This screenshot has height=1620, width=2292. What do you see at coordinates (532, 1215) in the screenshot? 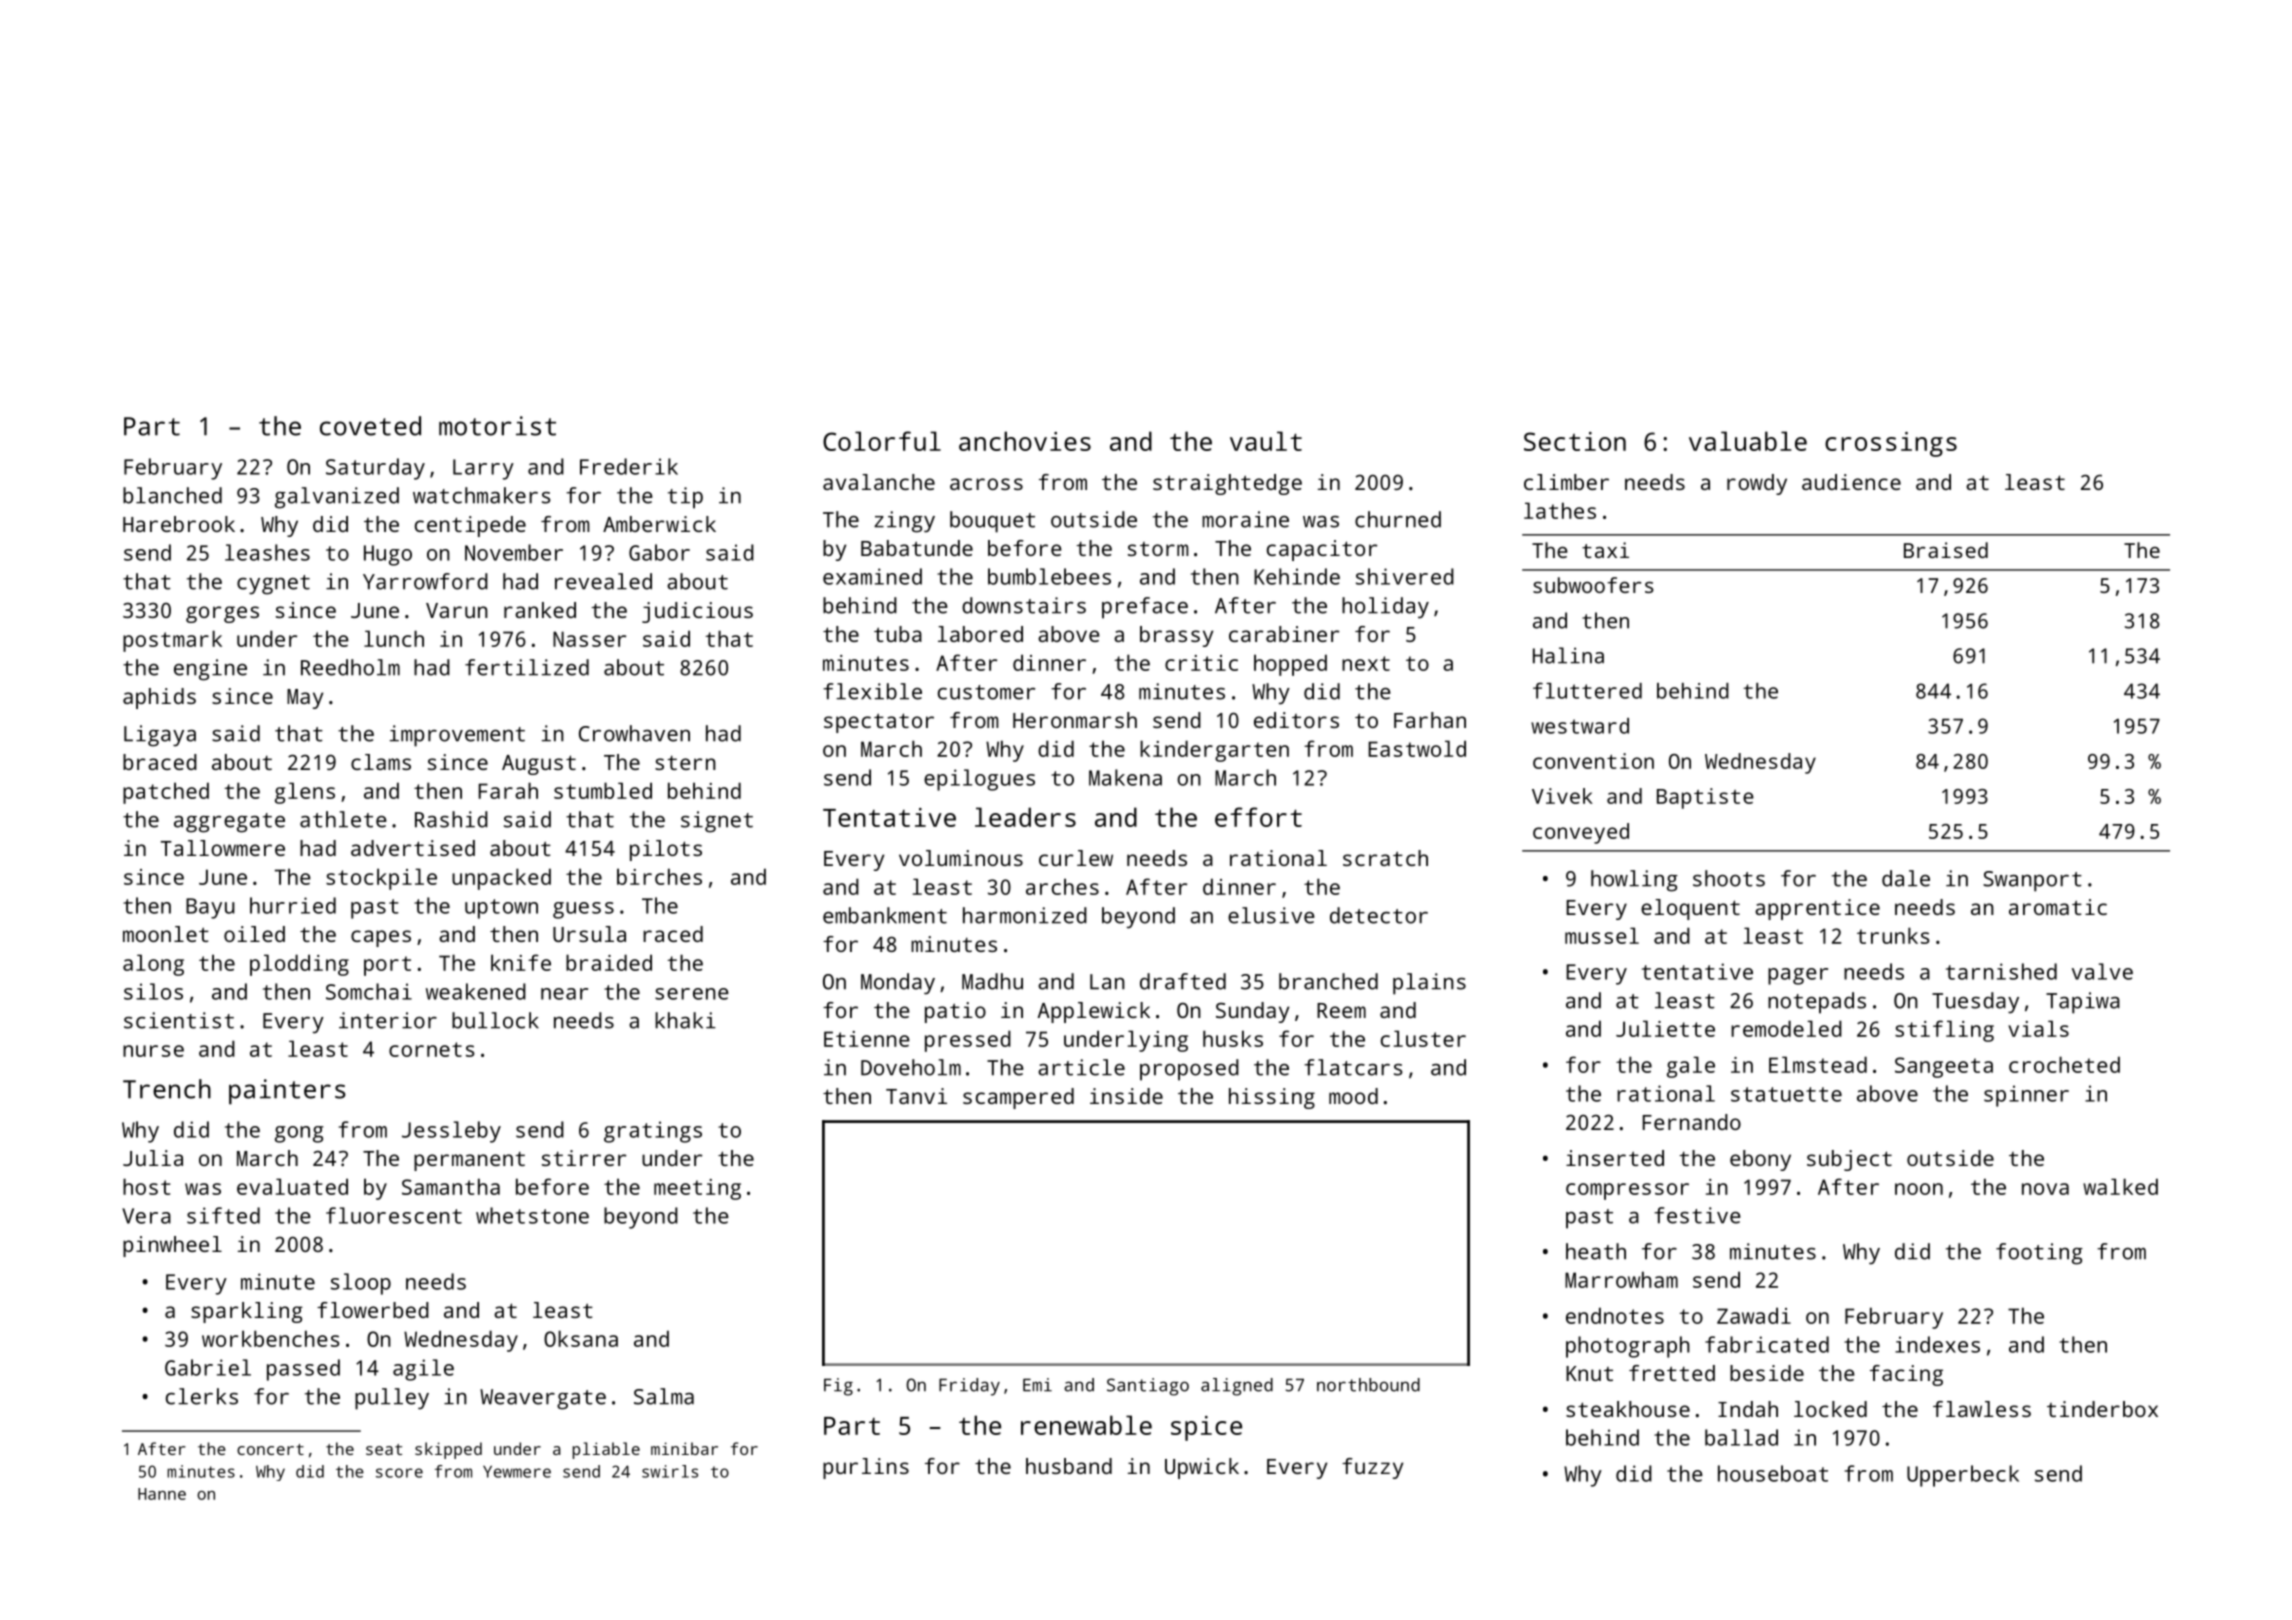
I see `whetstone` at bounding box center [532, 1215].
